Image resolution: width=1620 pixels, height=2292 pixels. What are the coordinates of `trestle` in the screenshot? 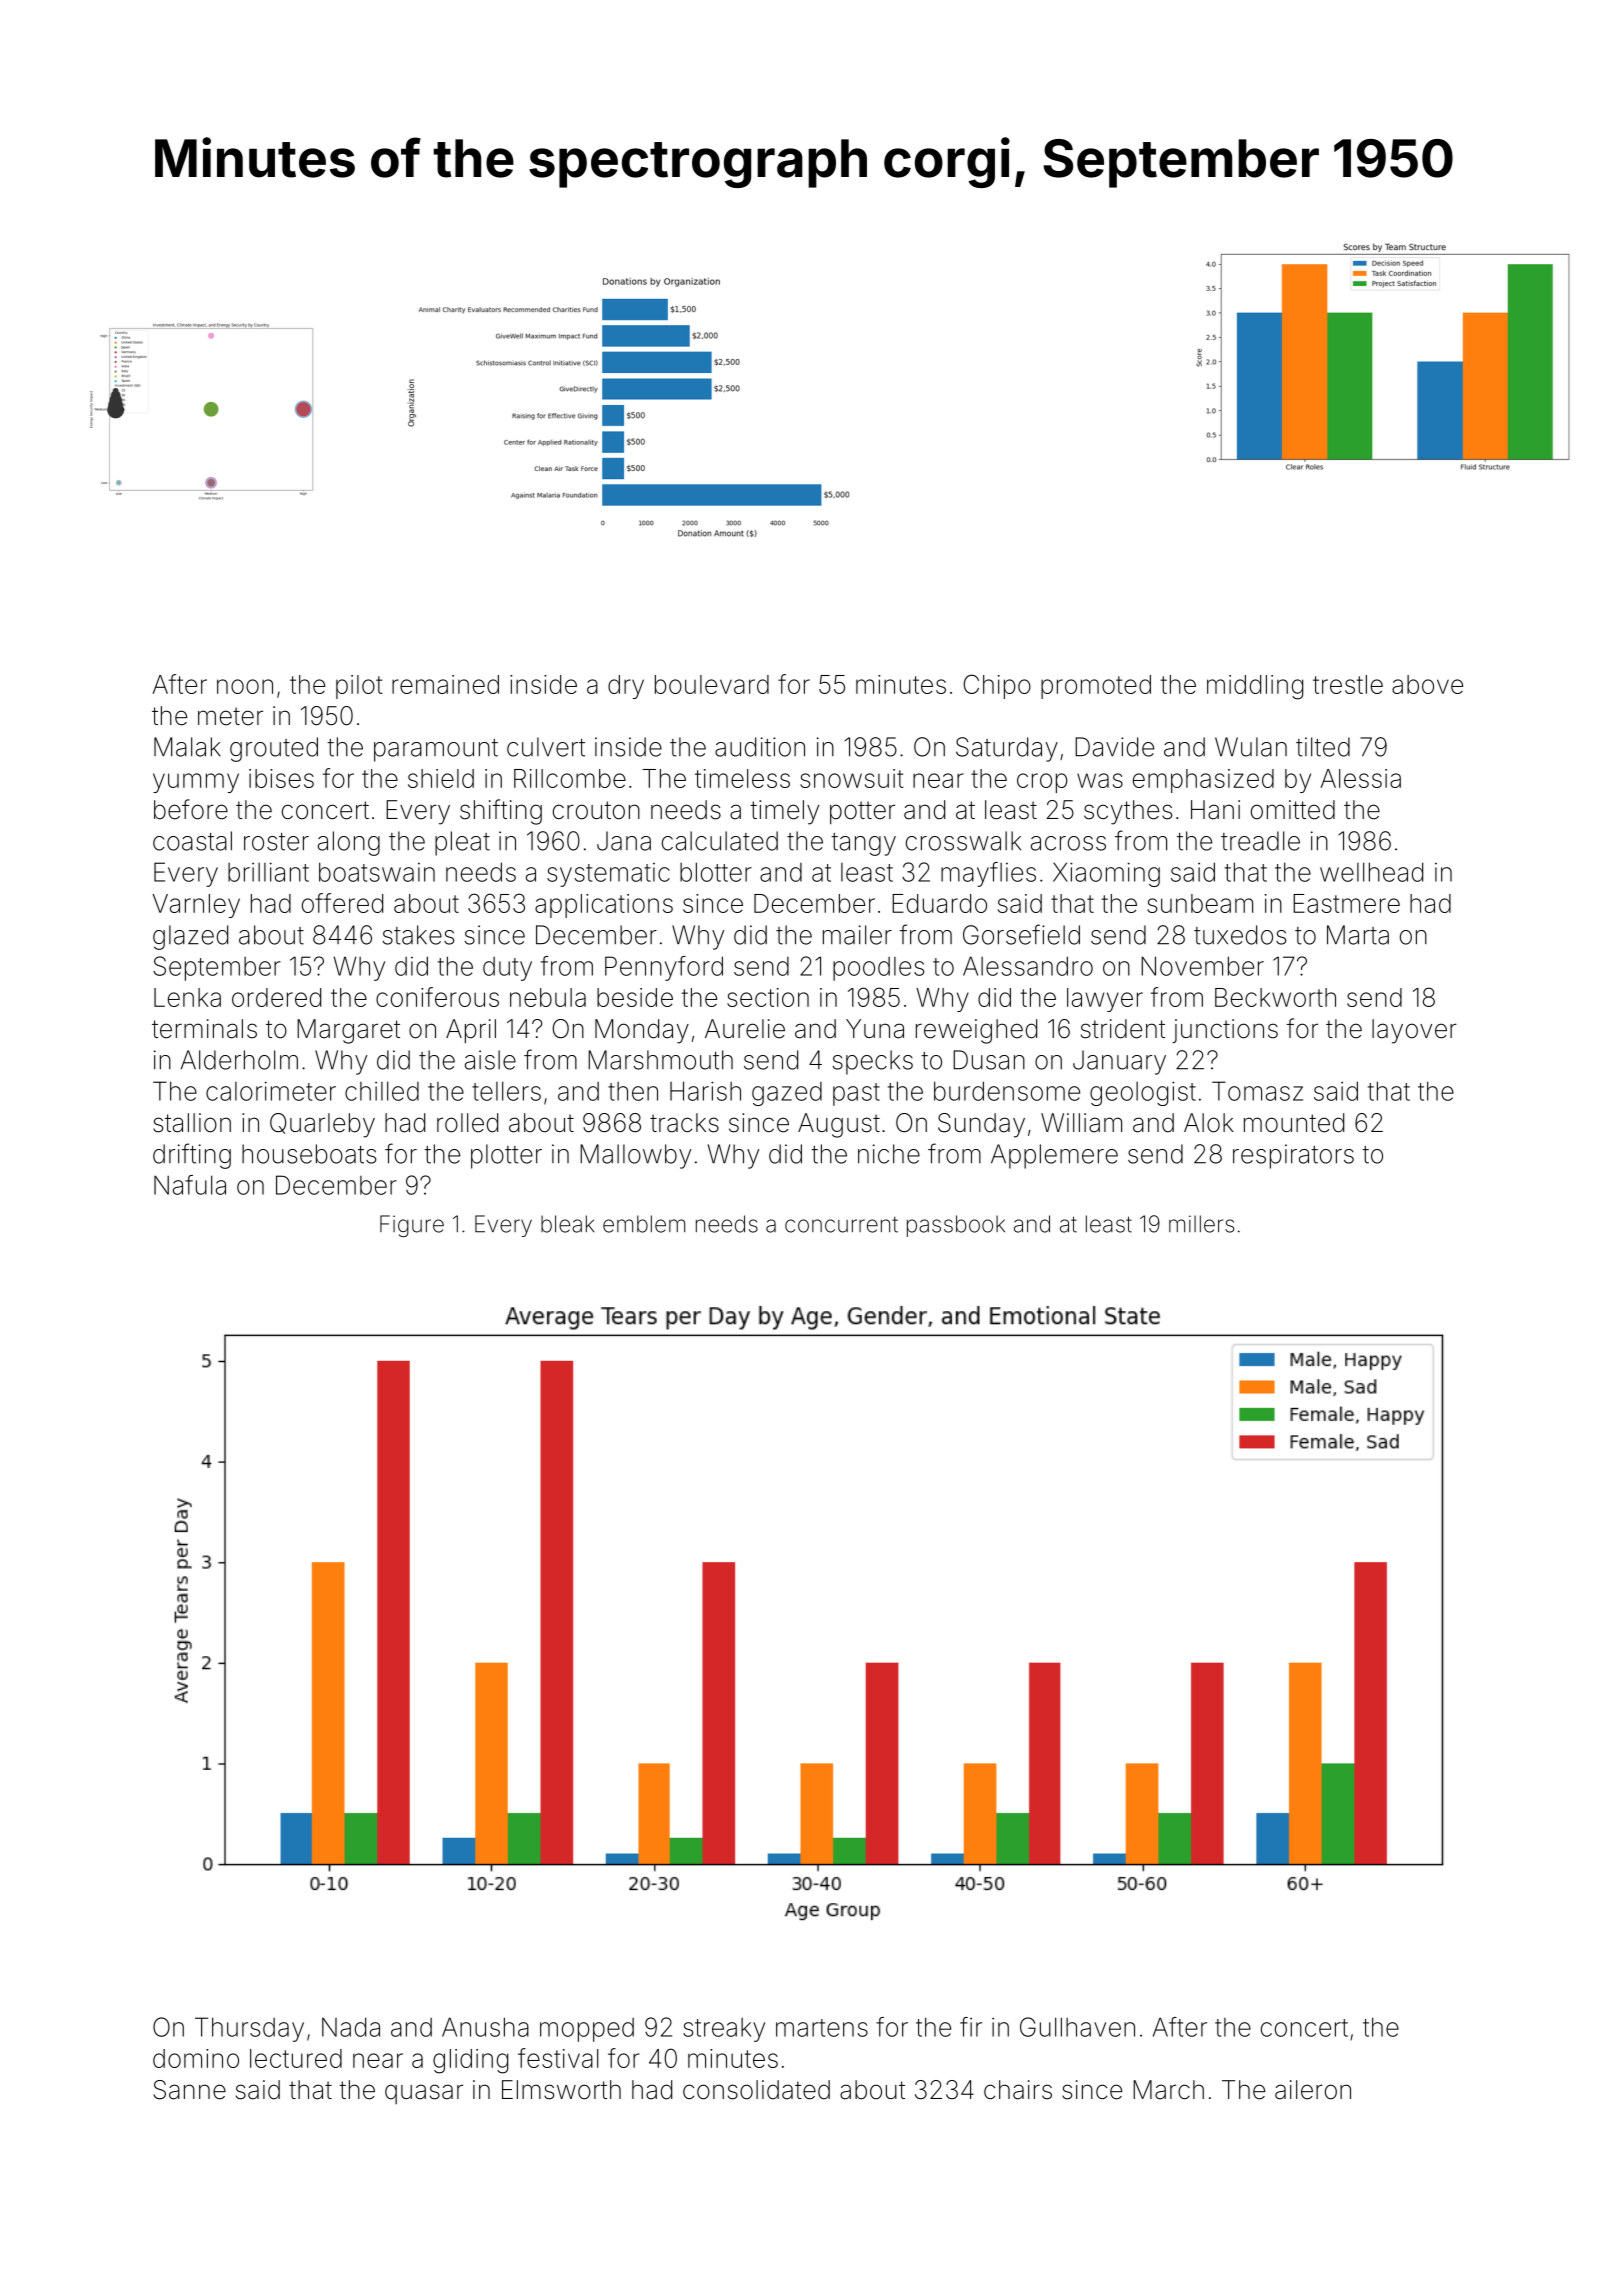 It's located at (1348, 684).
